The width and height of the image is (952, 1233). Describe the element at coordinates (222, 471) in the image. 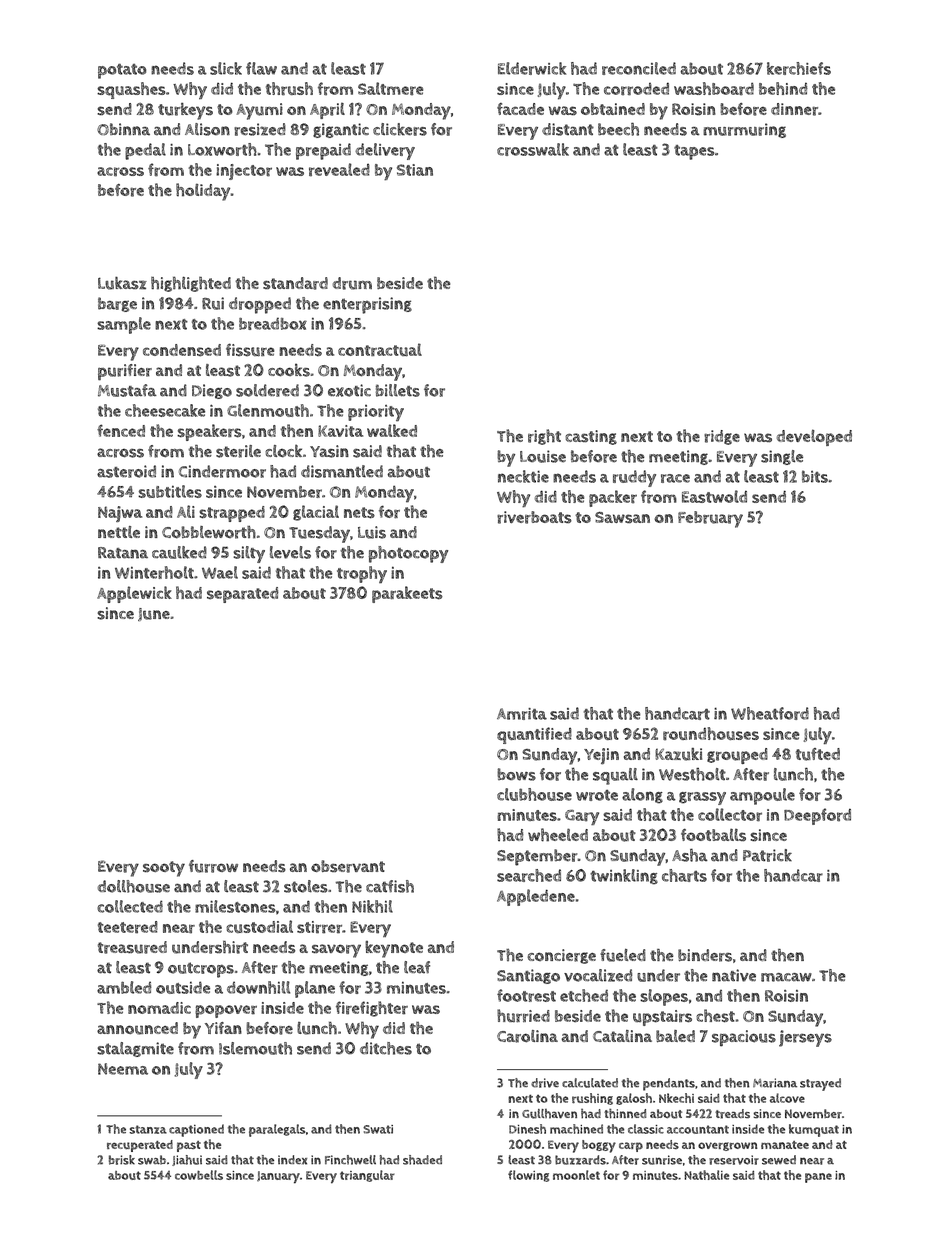

I see `Cindermoor` at that location.
